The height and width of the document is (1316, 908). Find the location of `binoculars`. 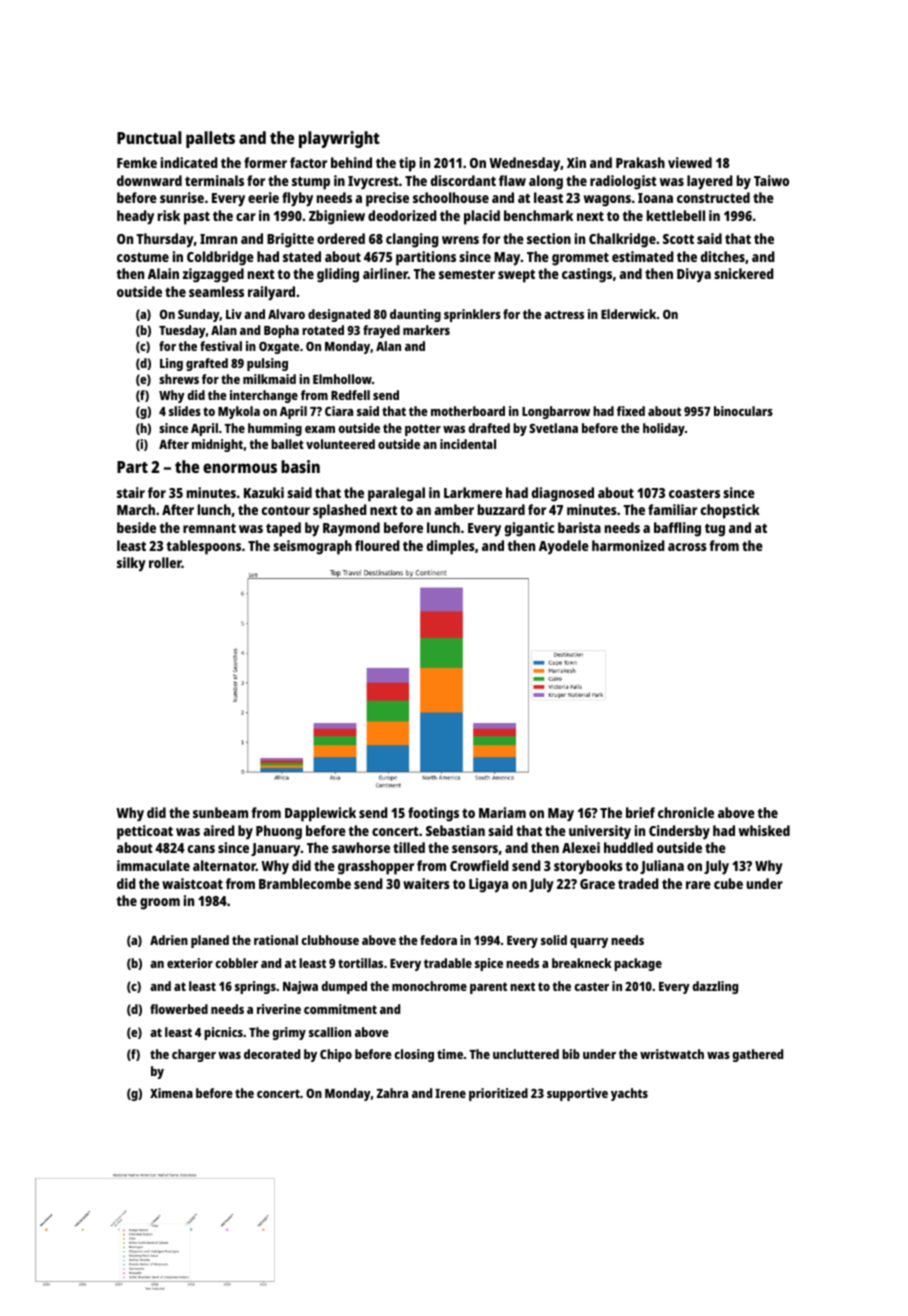

binoculars is located at coordinates (743, 411).
